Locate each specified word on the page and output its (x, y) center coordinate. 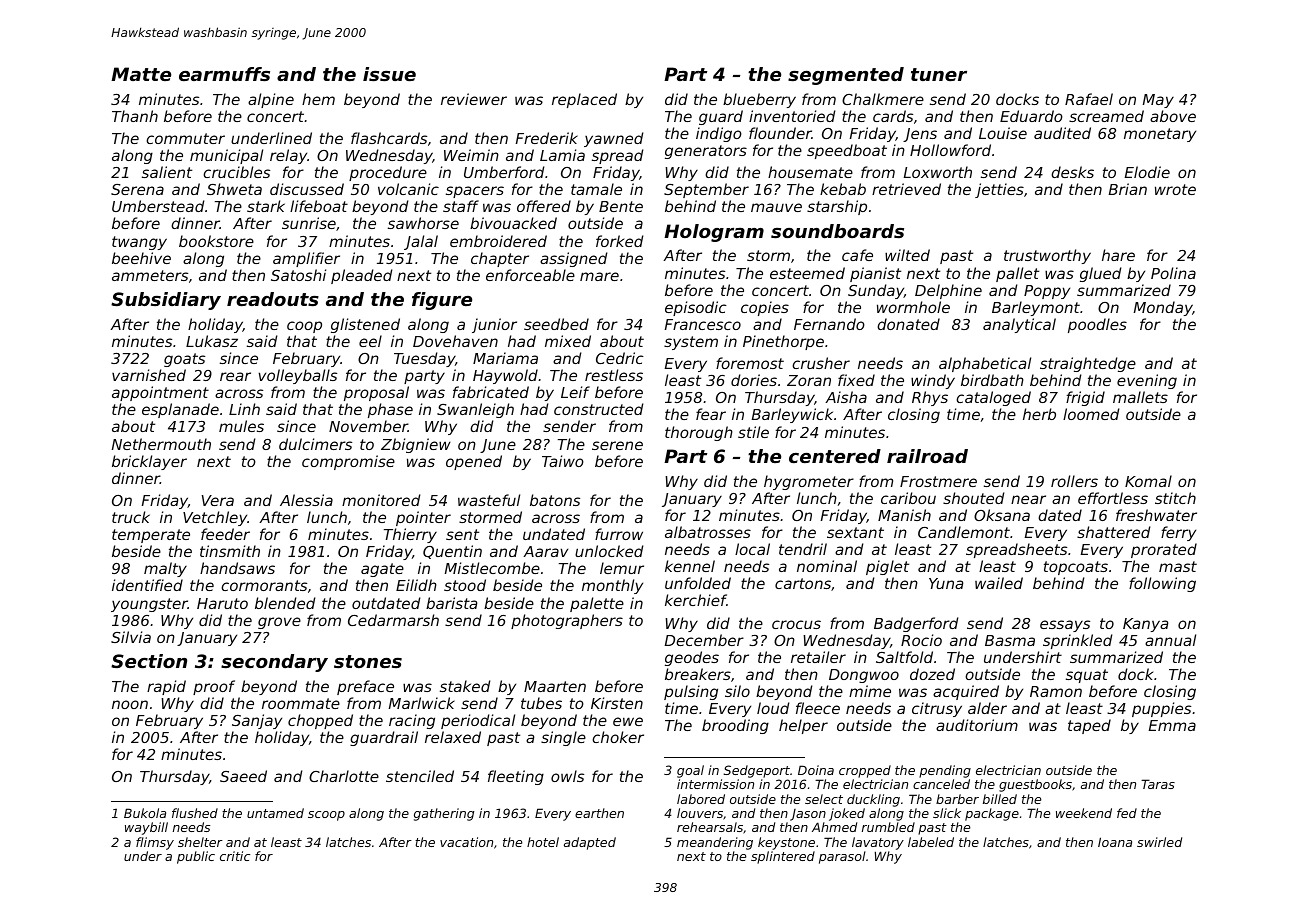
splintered (783, 857)
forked (619, 241)
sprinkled (1077, 641)
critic (235, 856)
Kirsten (617, 703)
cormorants (264, 585)
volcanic (408, 189)
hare (1118, 255)
